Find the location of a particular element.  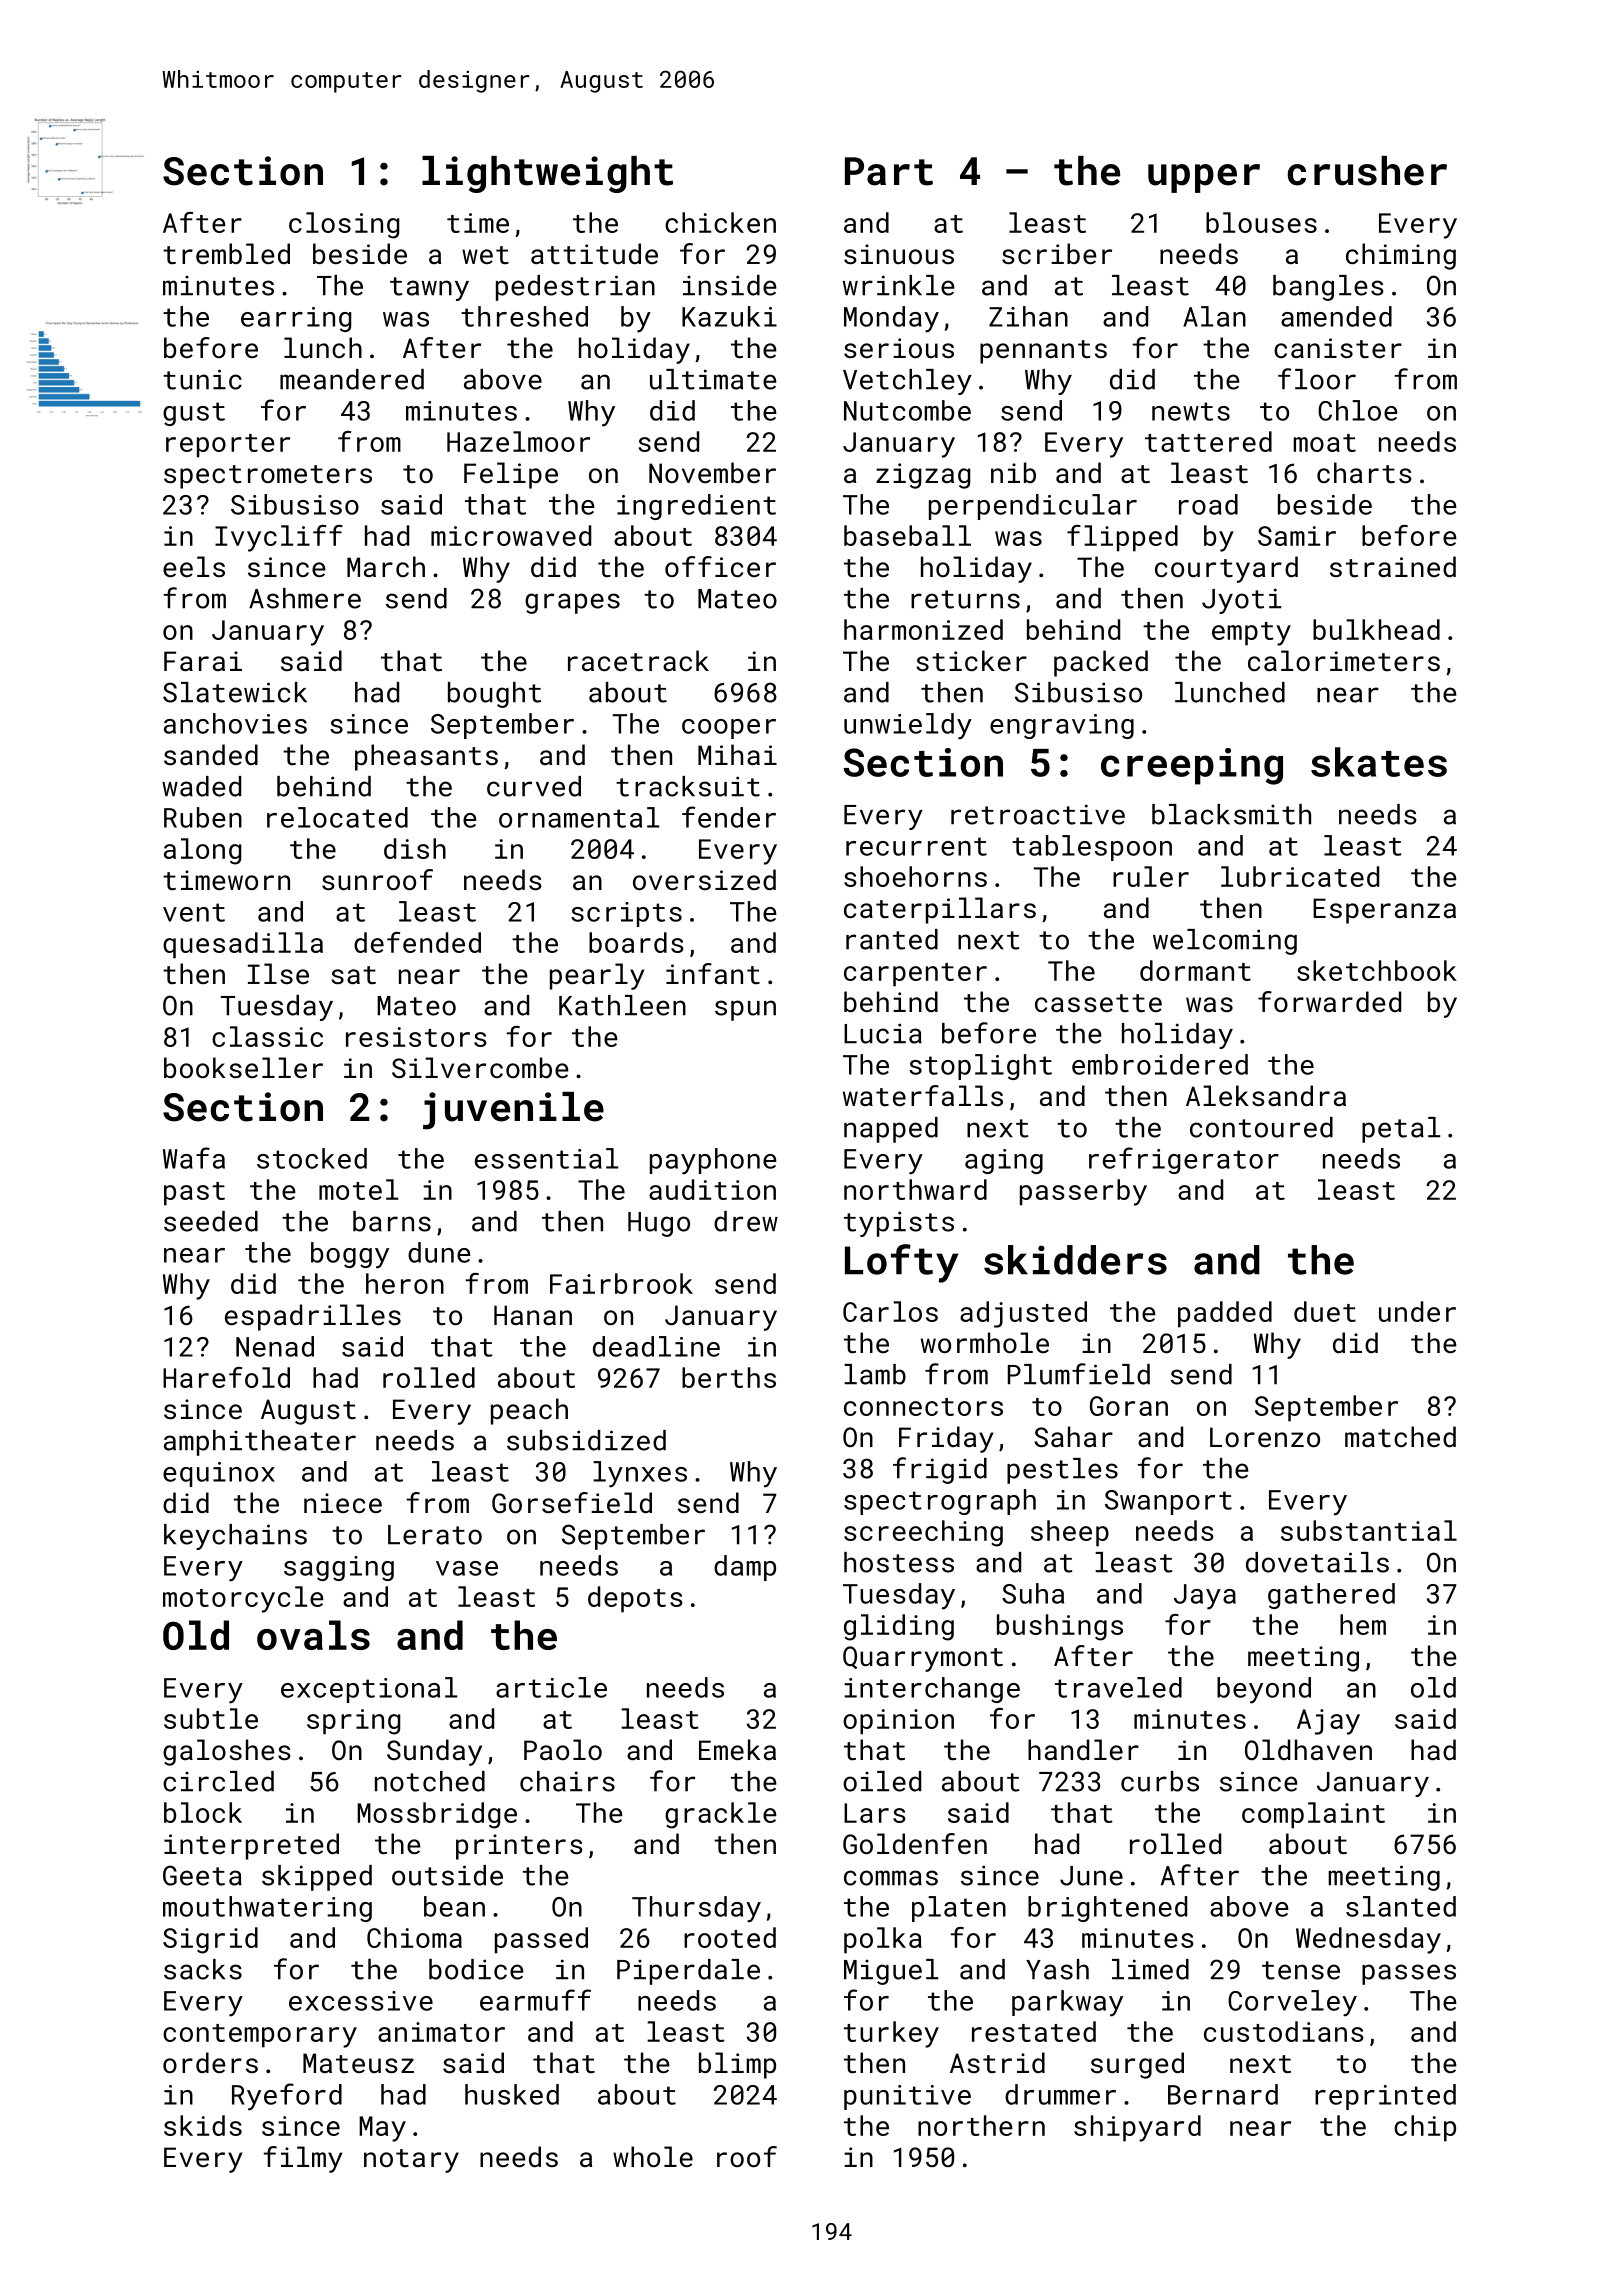

tense is located at coordinates (1301, 1970).
